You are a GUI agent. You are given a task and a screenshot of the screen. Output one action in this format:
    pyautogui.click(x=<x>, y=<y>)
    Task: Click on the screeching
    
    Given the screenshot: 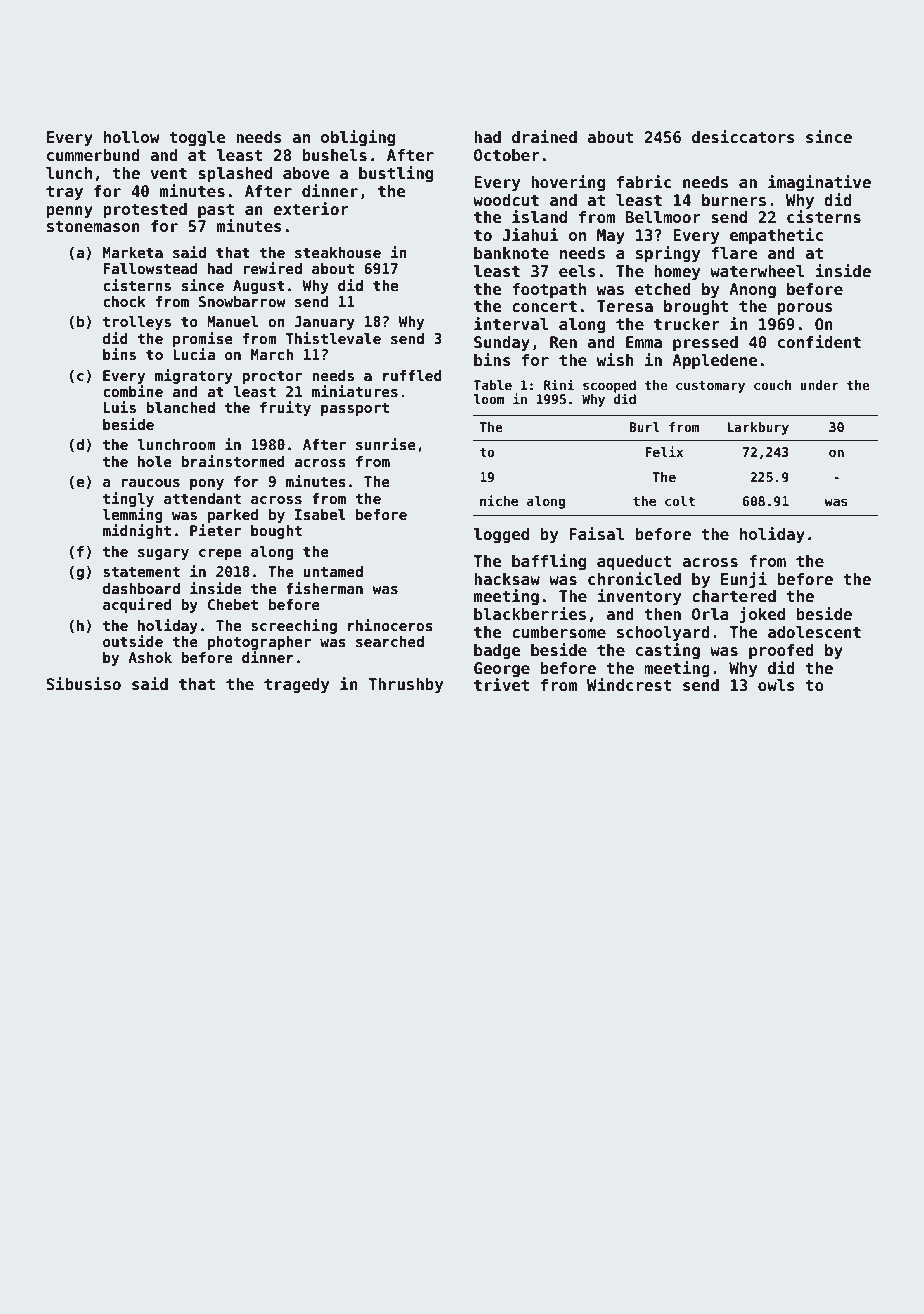 What is the action you would take?
    pyautogui.click(x=294, y=626)
